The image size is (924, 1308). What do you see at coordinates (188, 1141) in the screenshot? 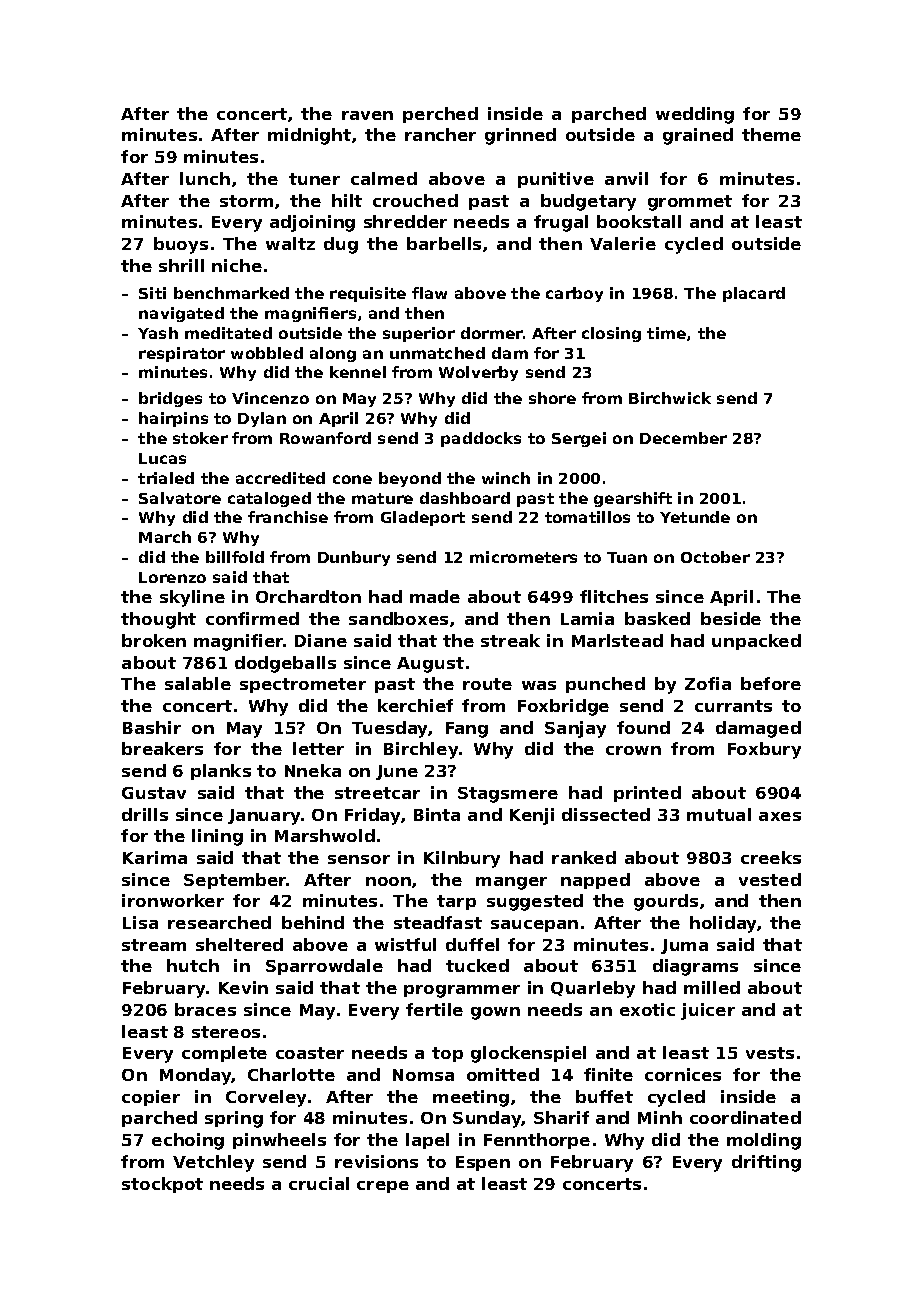
I see `echoing` at bounding box center [188, 1141].
